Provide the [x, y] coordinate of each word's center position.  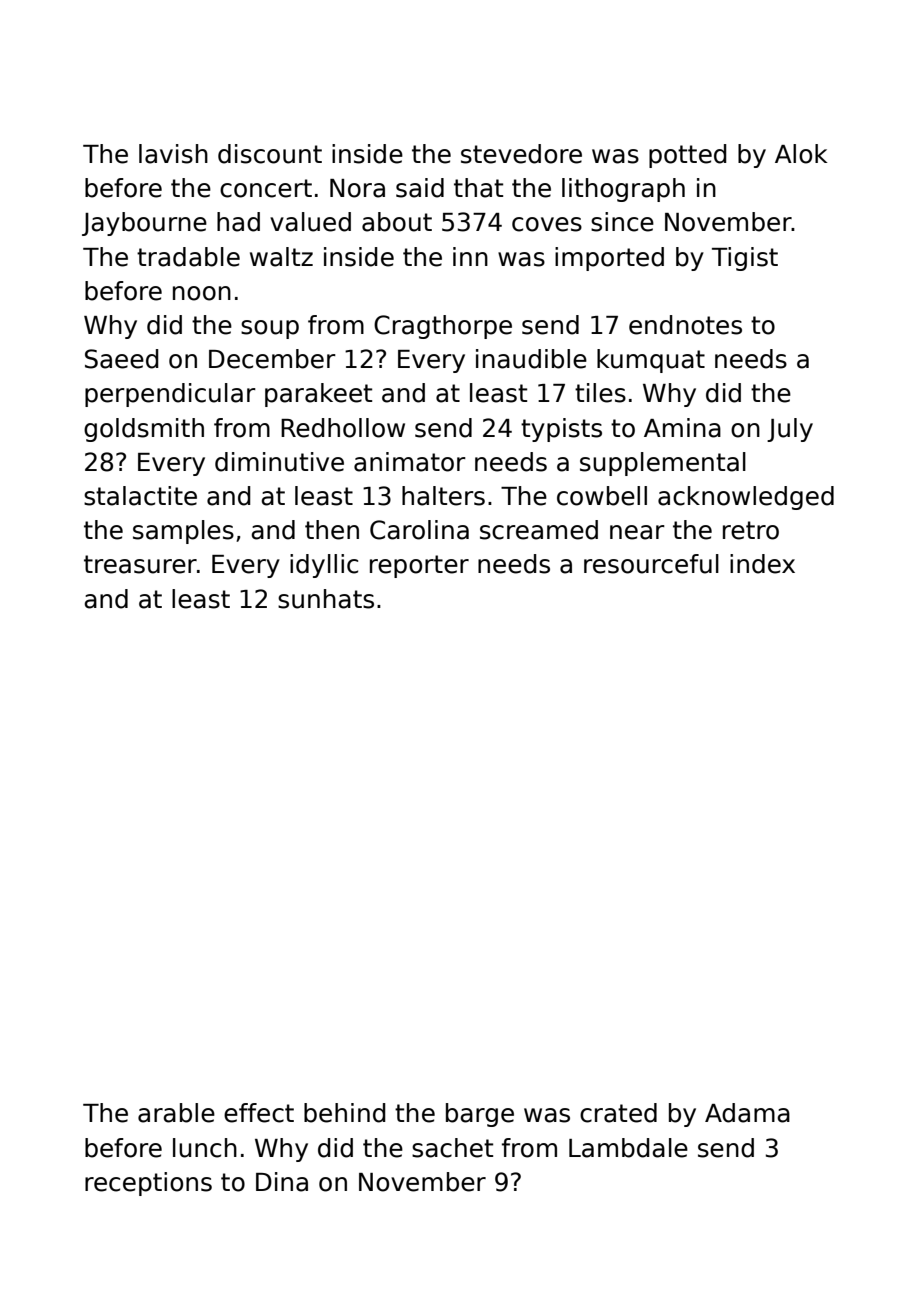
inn [470, 256]
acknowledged [746, 498]
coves [547, 224]
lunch [205, 1148]
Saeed [122, 359]
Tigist [745, 259]
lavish [173, 154]
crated [618, 1113]
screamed [539, 530]
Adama [747, 1113]
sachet [452, 1148]
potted [688, 156]
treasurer [140, 564]
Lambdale [628, 1148]
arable [176, 1113]
